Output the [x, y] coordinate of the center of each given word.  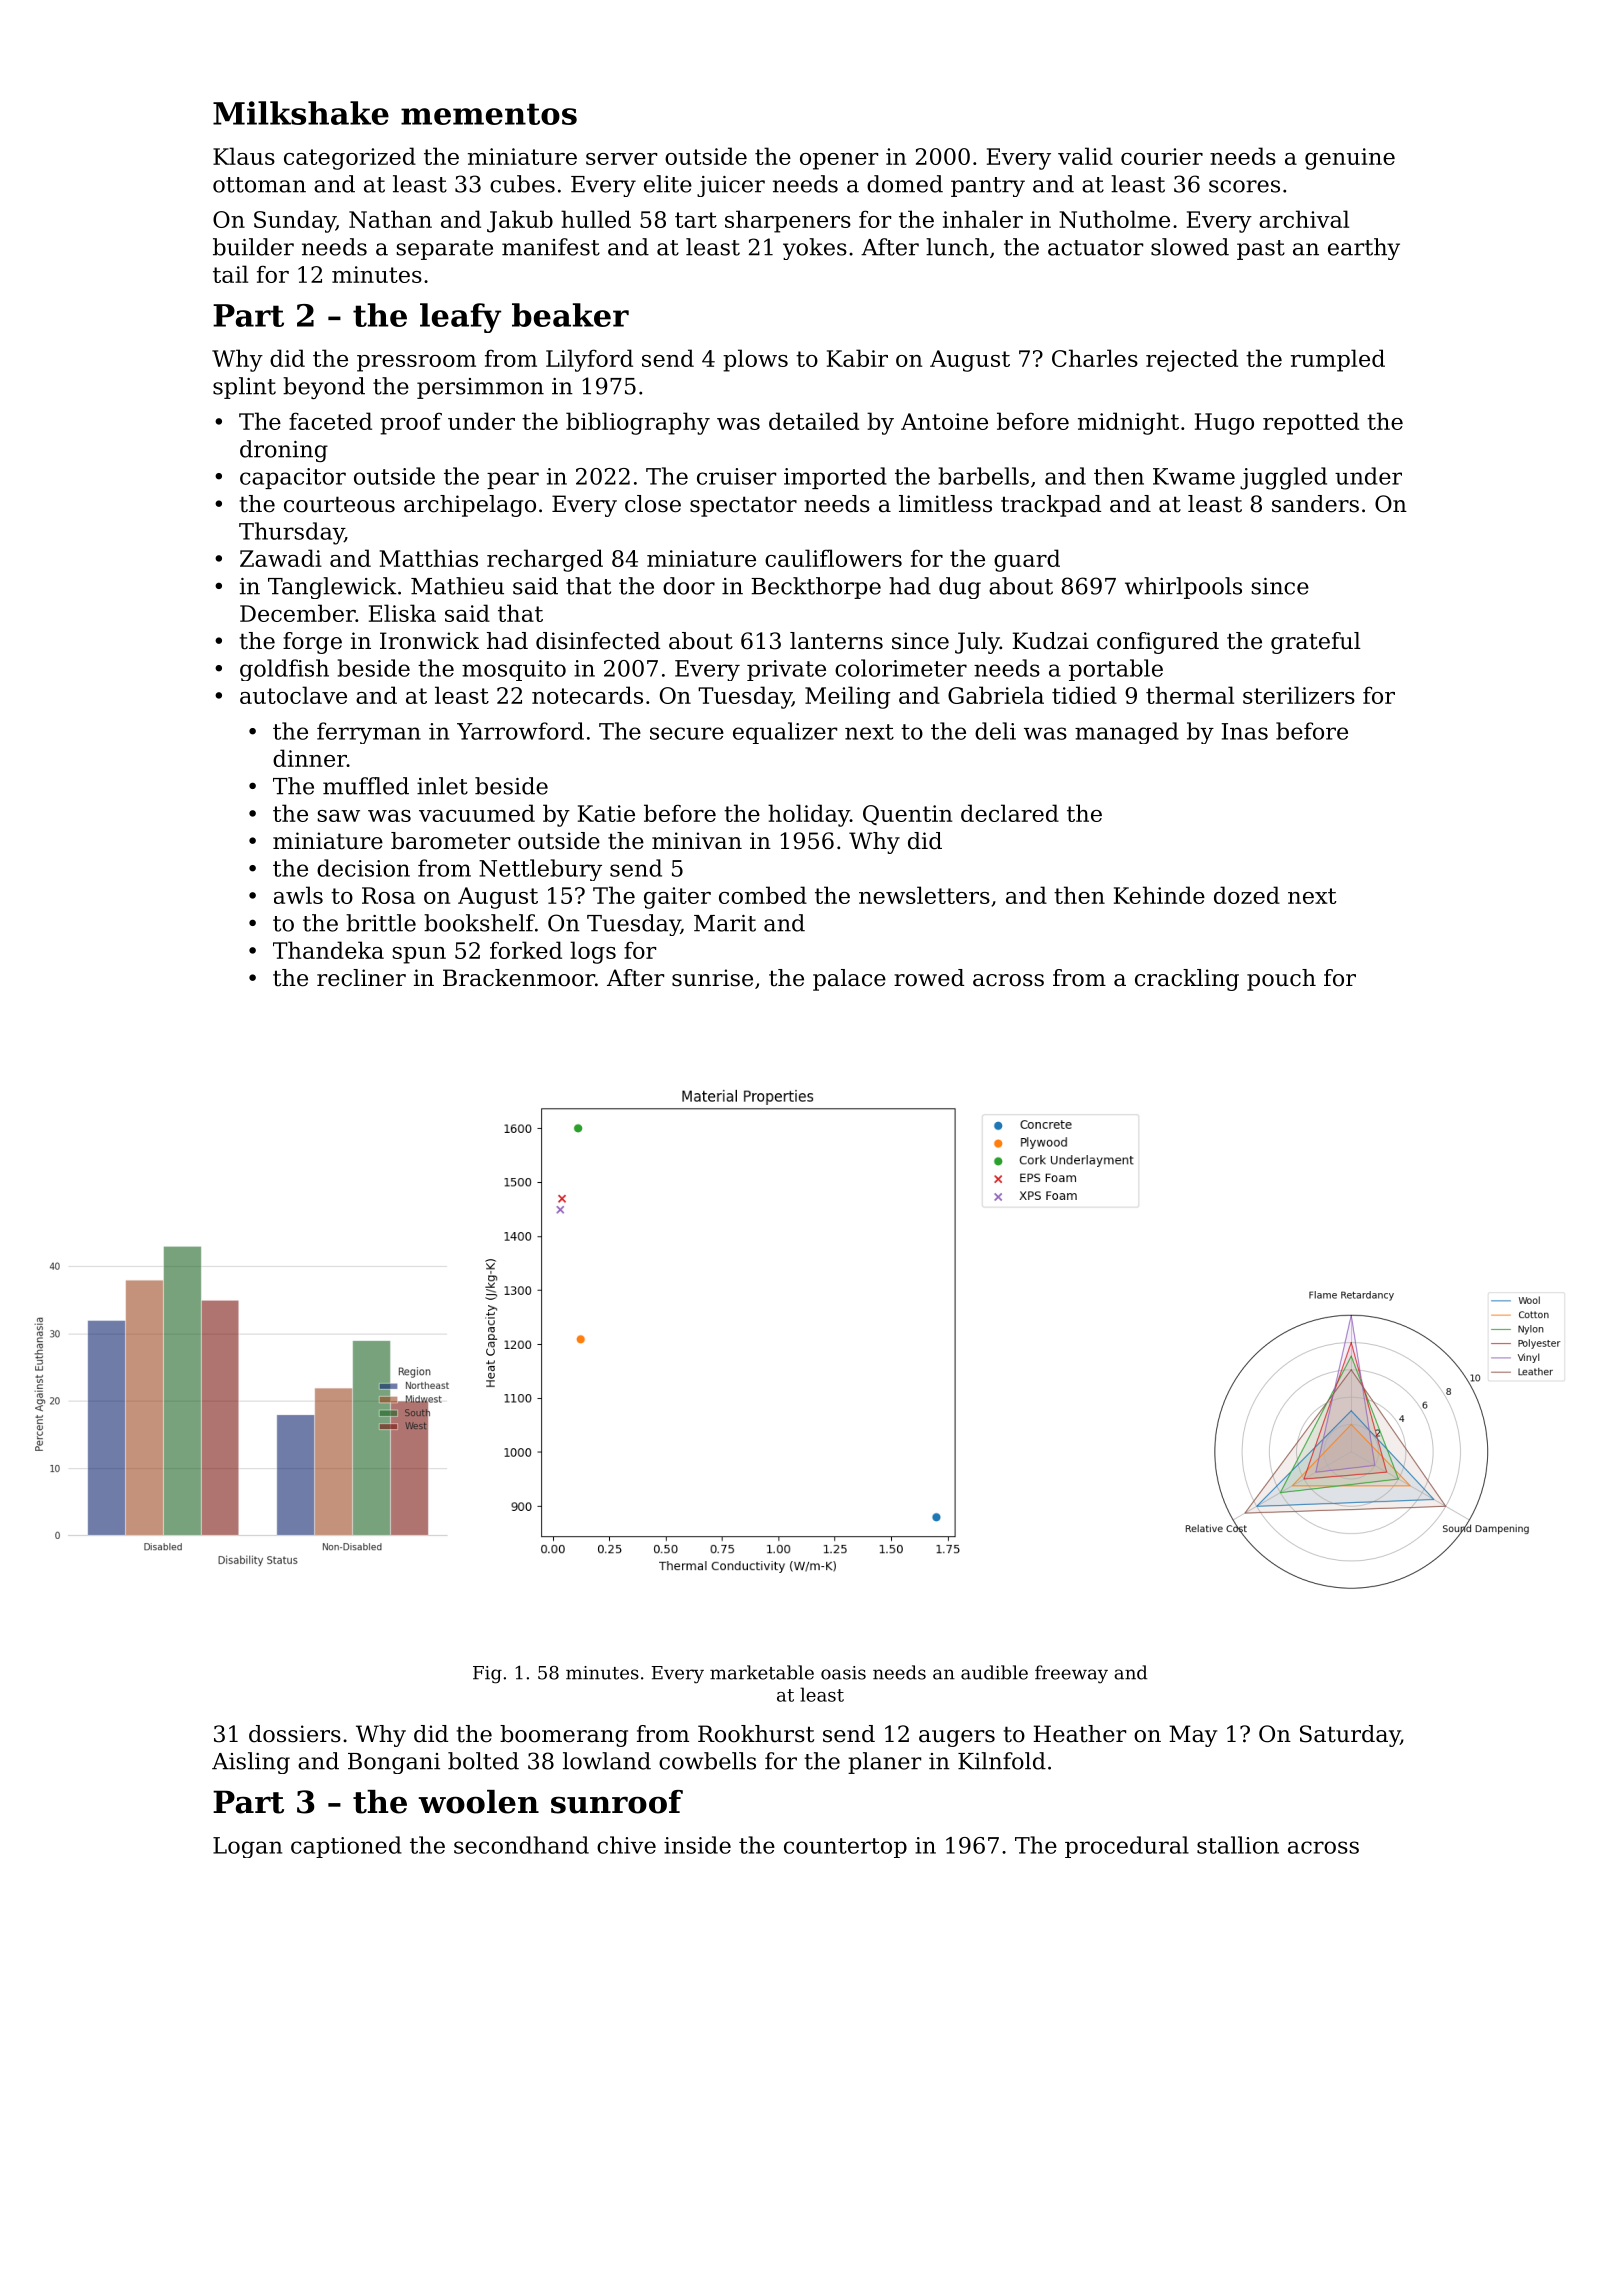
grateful [1316, 643]
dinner [310, 758]
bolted [483, 1761]
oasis [843, 1673]
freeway [1071, 1674]
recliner [361, 978]
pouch [1281, 980]
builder [253, 247]
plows [755, 360]
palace [849, 980]
